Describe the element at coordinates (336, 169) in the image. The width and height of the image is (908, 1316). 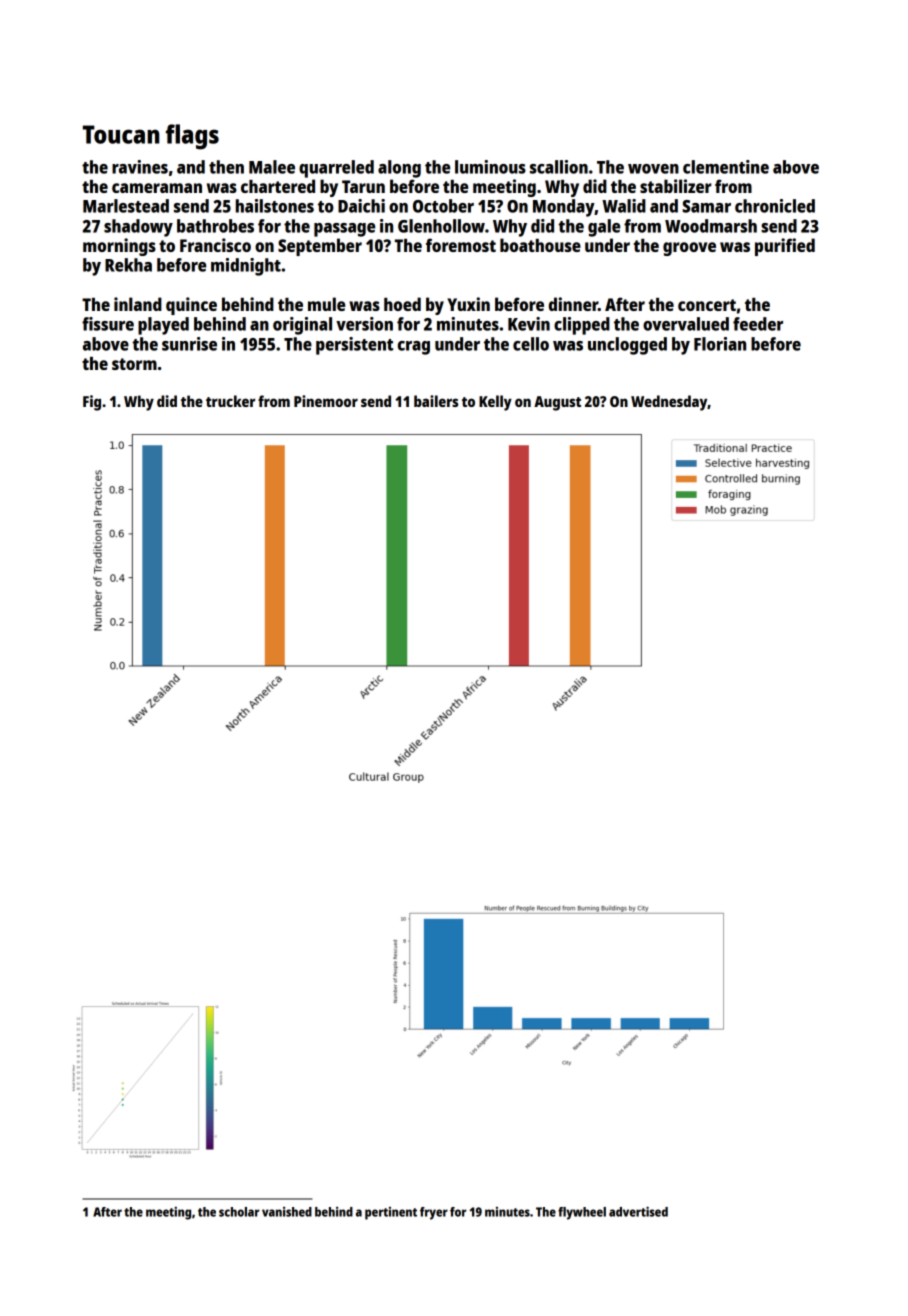
I see `quarreled` at that location.
